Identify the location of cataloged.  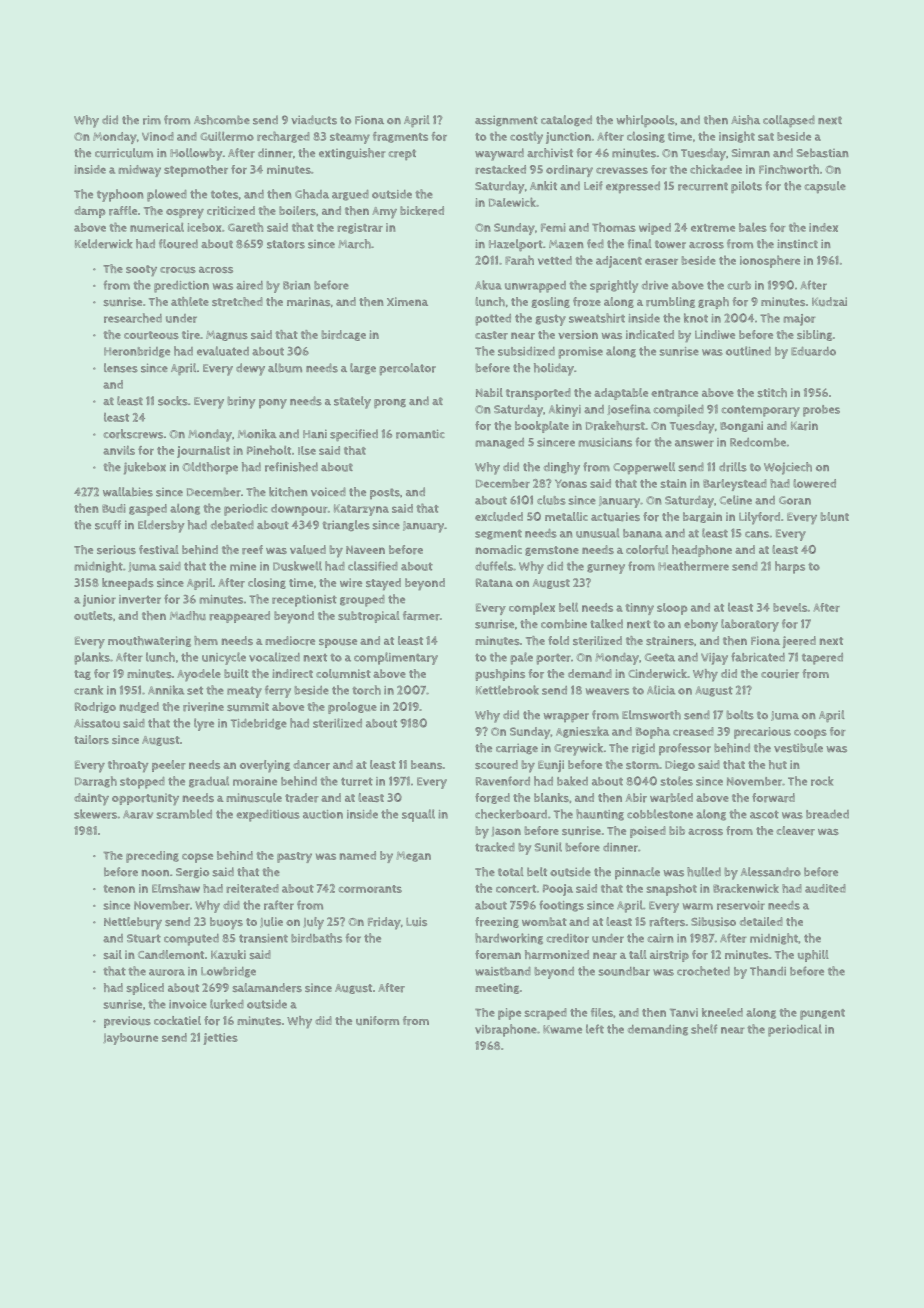
(566, 121).
